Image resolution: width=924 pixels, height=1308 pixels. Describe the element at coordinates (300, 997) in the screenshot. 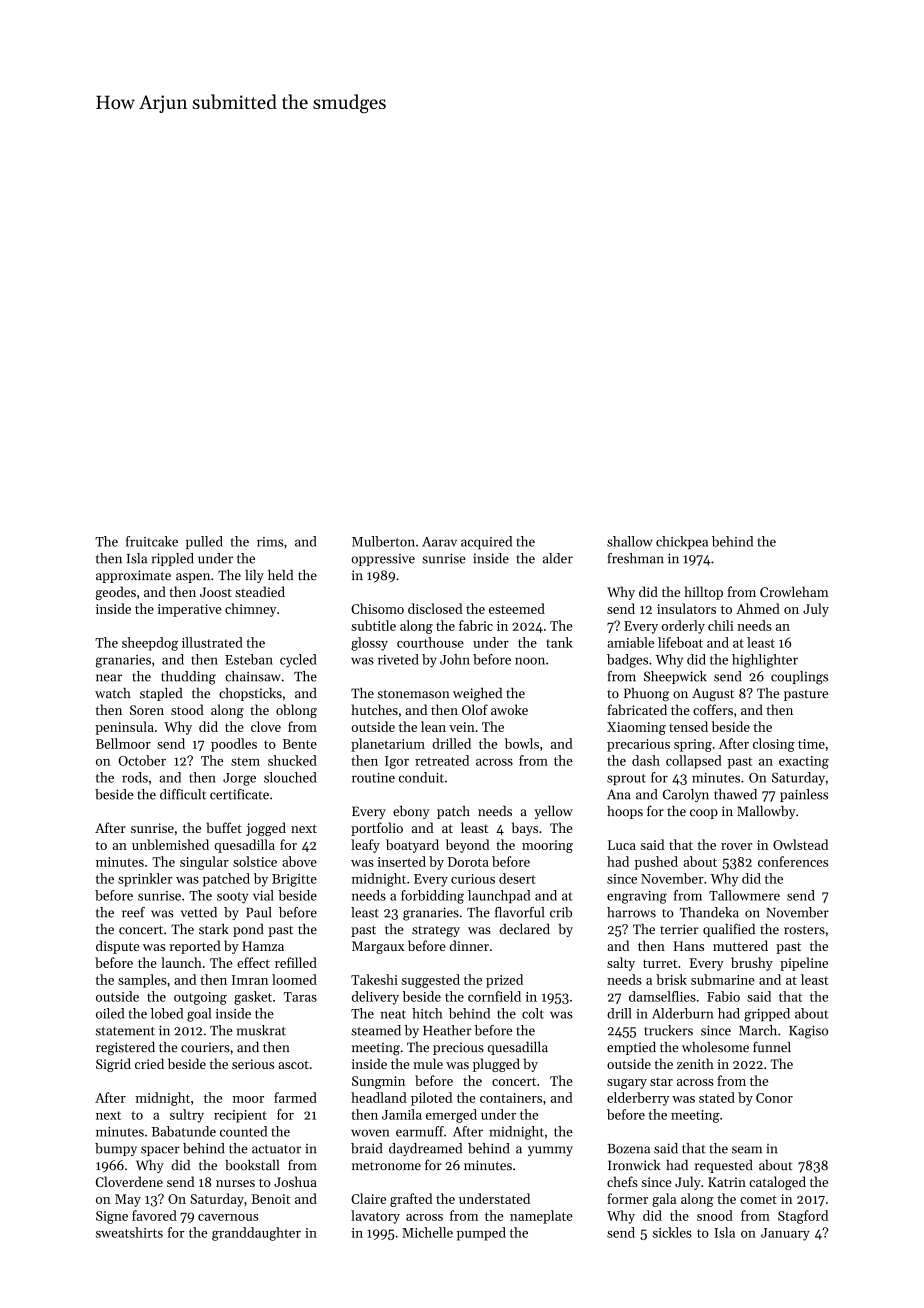

I see `Taras` at that location.
